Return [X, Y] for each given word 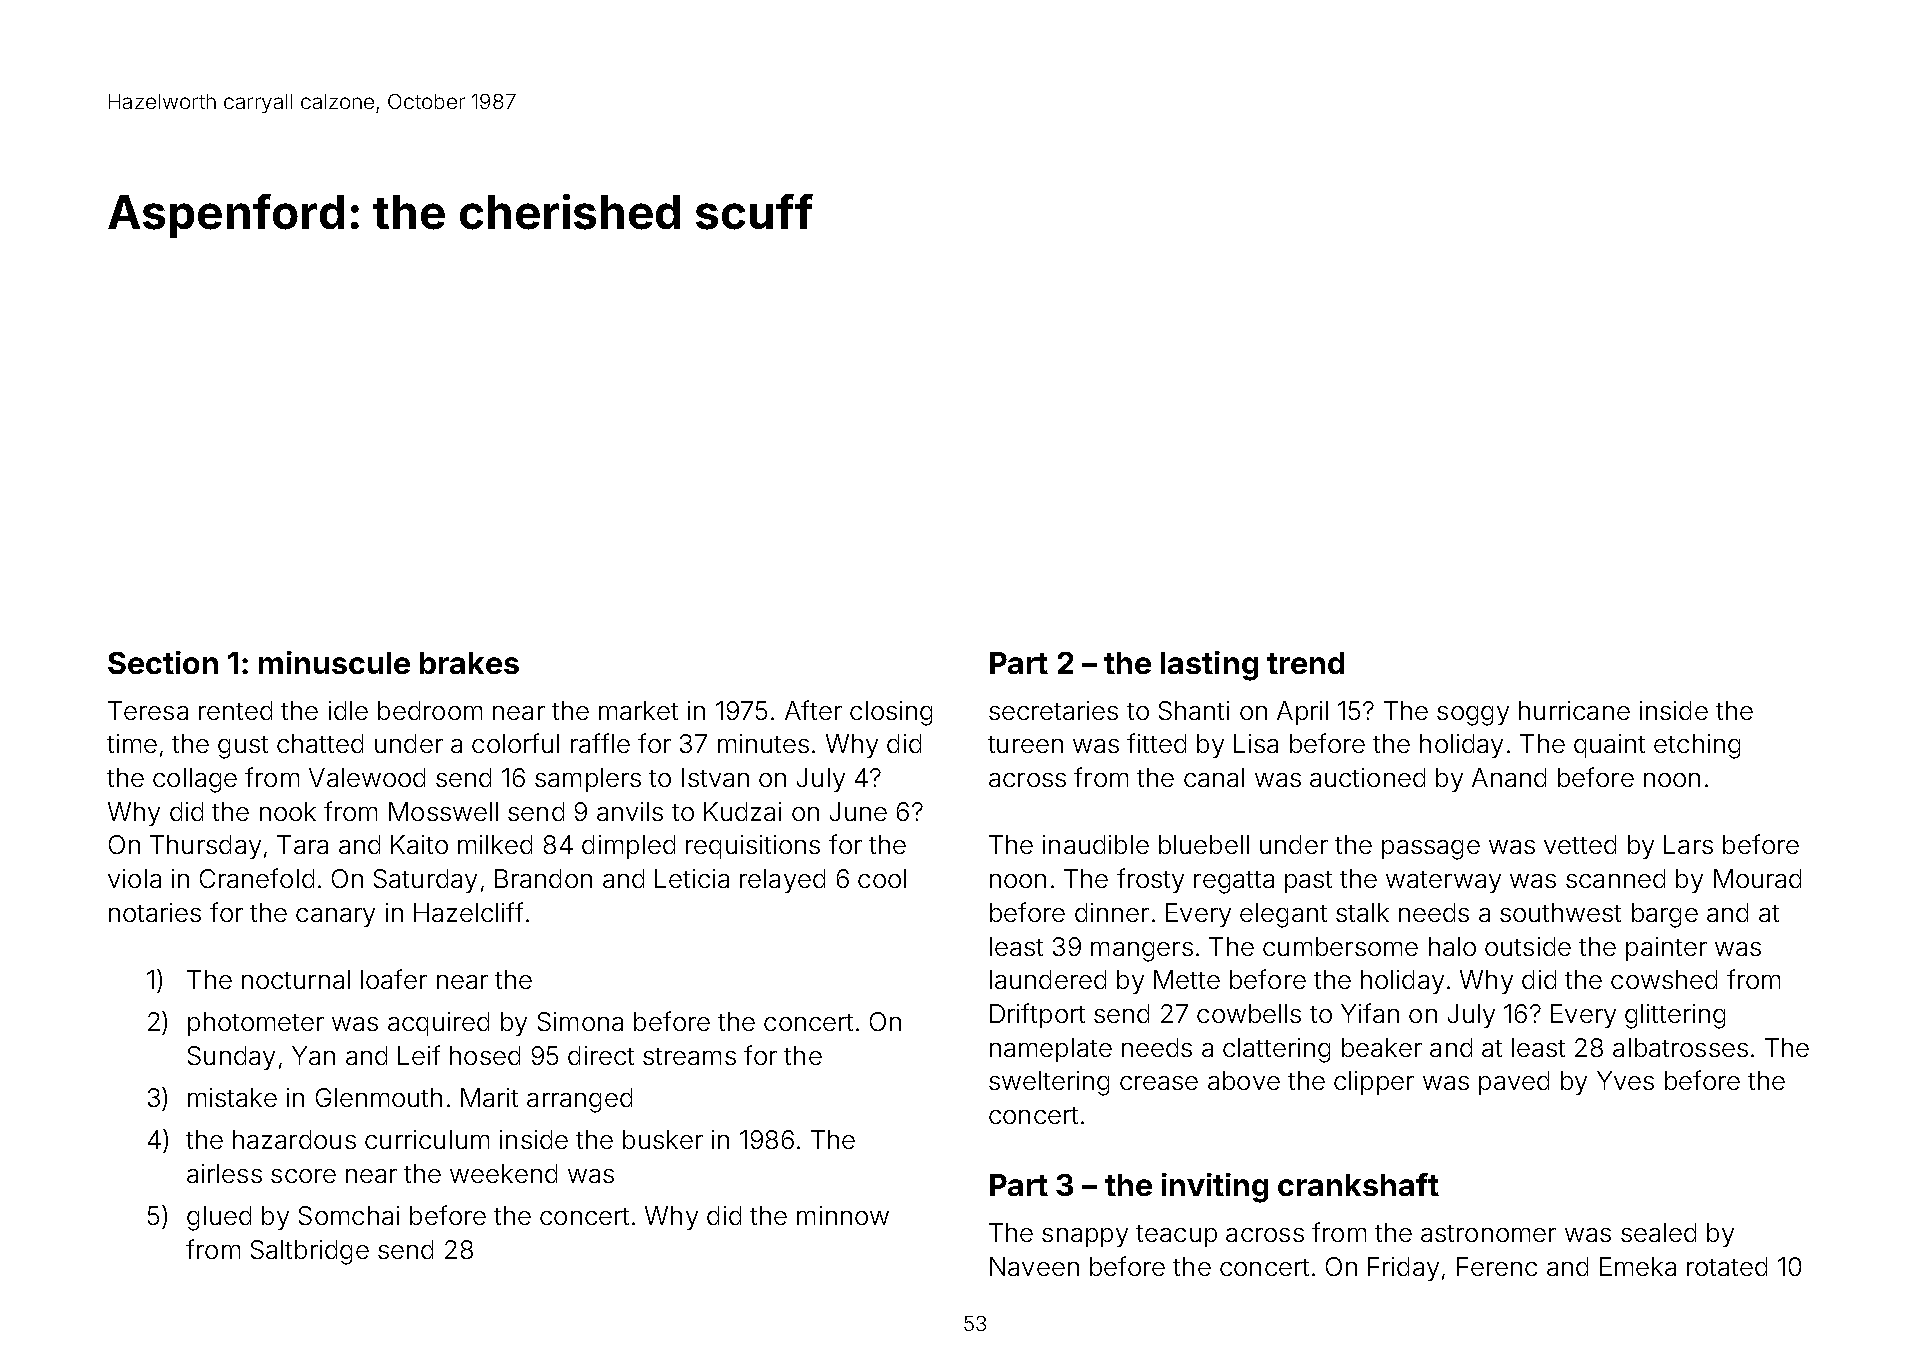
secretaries [1053, 710]
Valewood [367, 777]
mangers [1142, 952]
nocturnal [296, 979]
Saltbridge [310, 1252]
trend [1305, 663]
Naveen [1034, 1266]
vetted [1580, 844]
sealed [1658, 1232]
